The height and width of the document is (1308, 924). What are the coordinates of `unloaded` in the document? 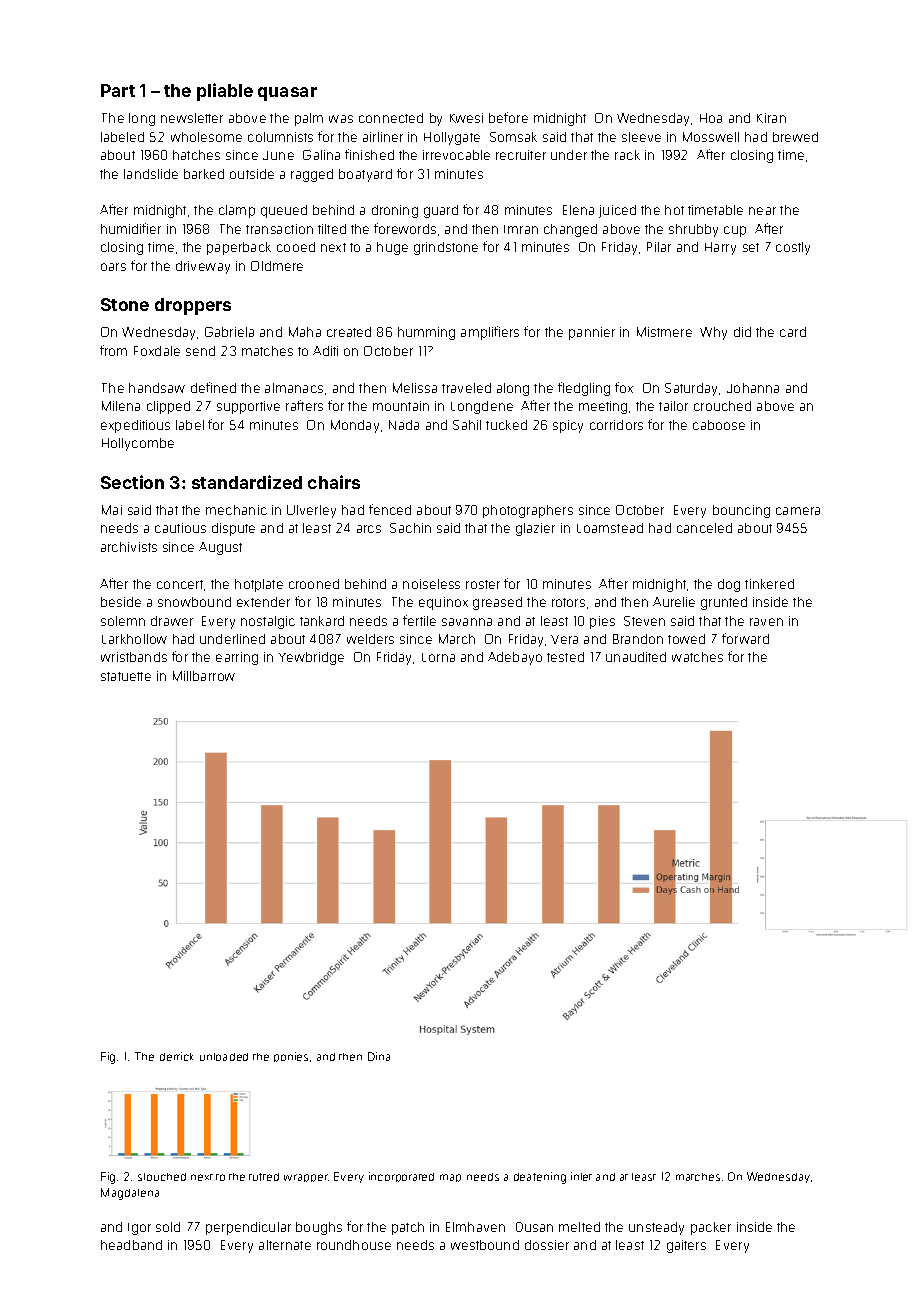 It's located at (224, 1057).
